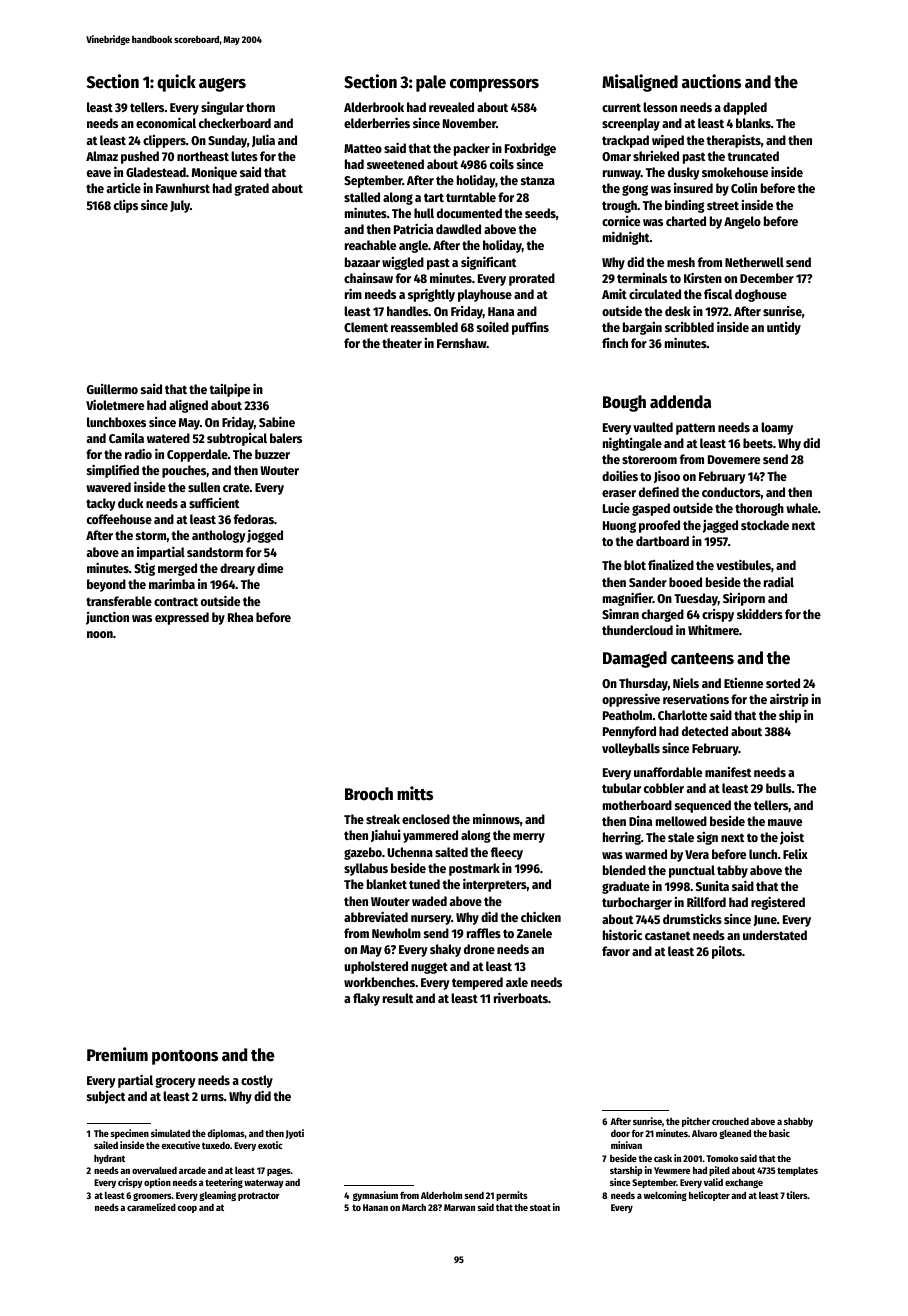  Describe the element at coordinates (635, 190) in the document. I see `gong` at that location.
